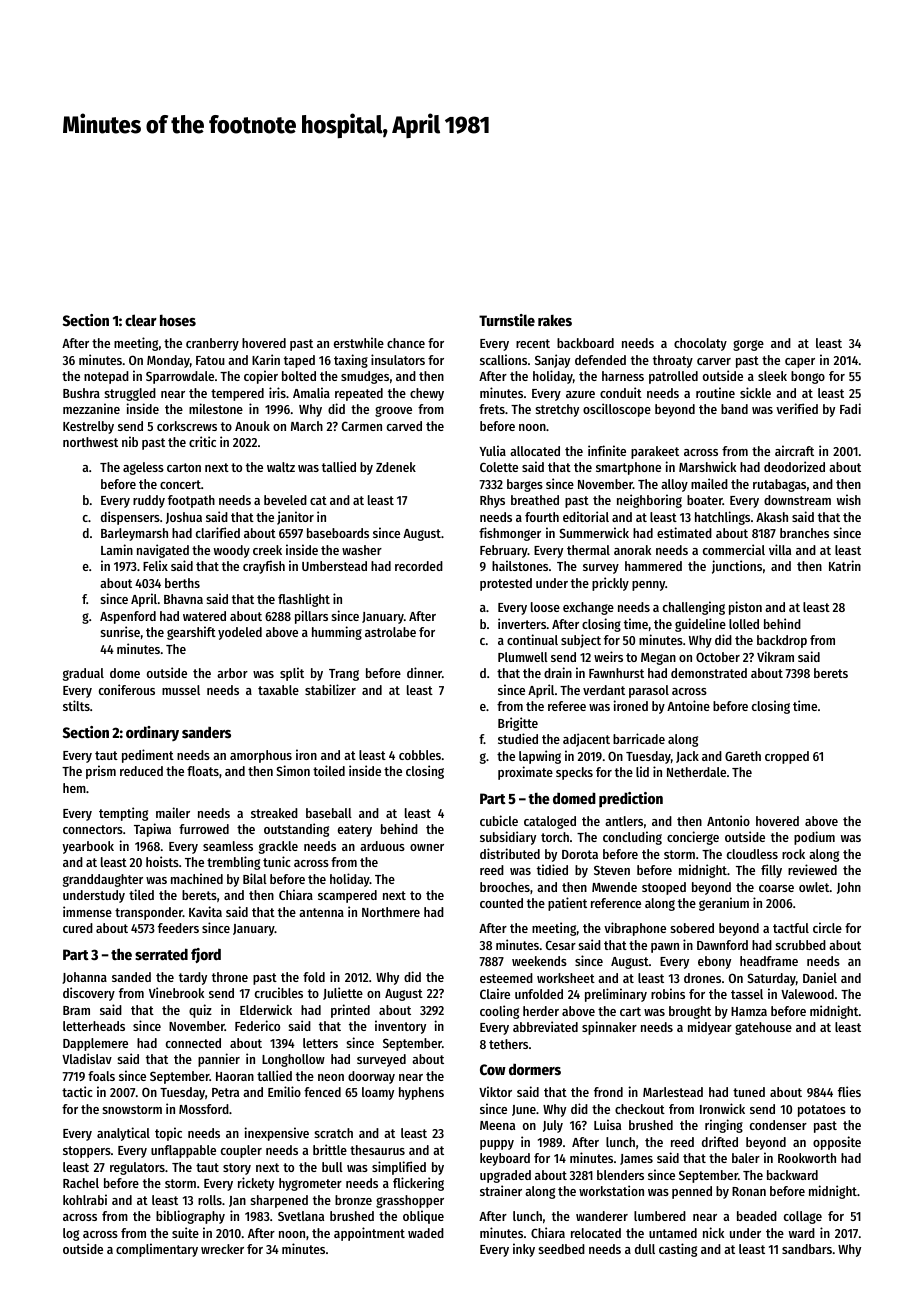  Describe the element at coordinates (743, 756) in the screenshot. I see `Gareth` at that location.
